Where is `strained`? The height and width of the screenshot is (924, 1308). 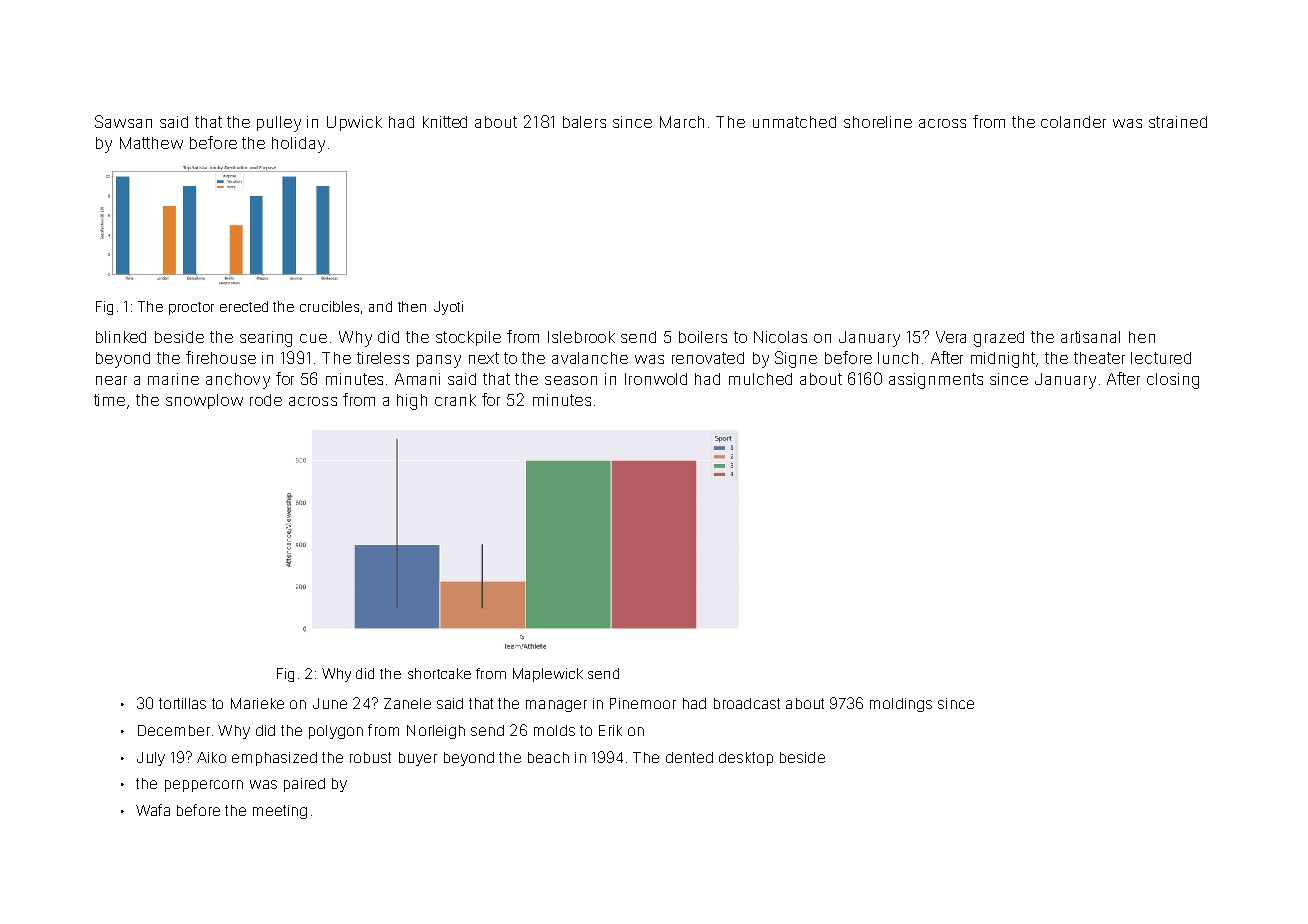
strained is located at coordinates (1178, 122).
